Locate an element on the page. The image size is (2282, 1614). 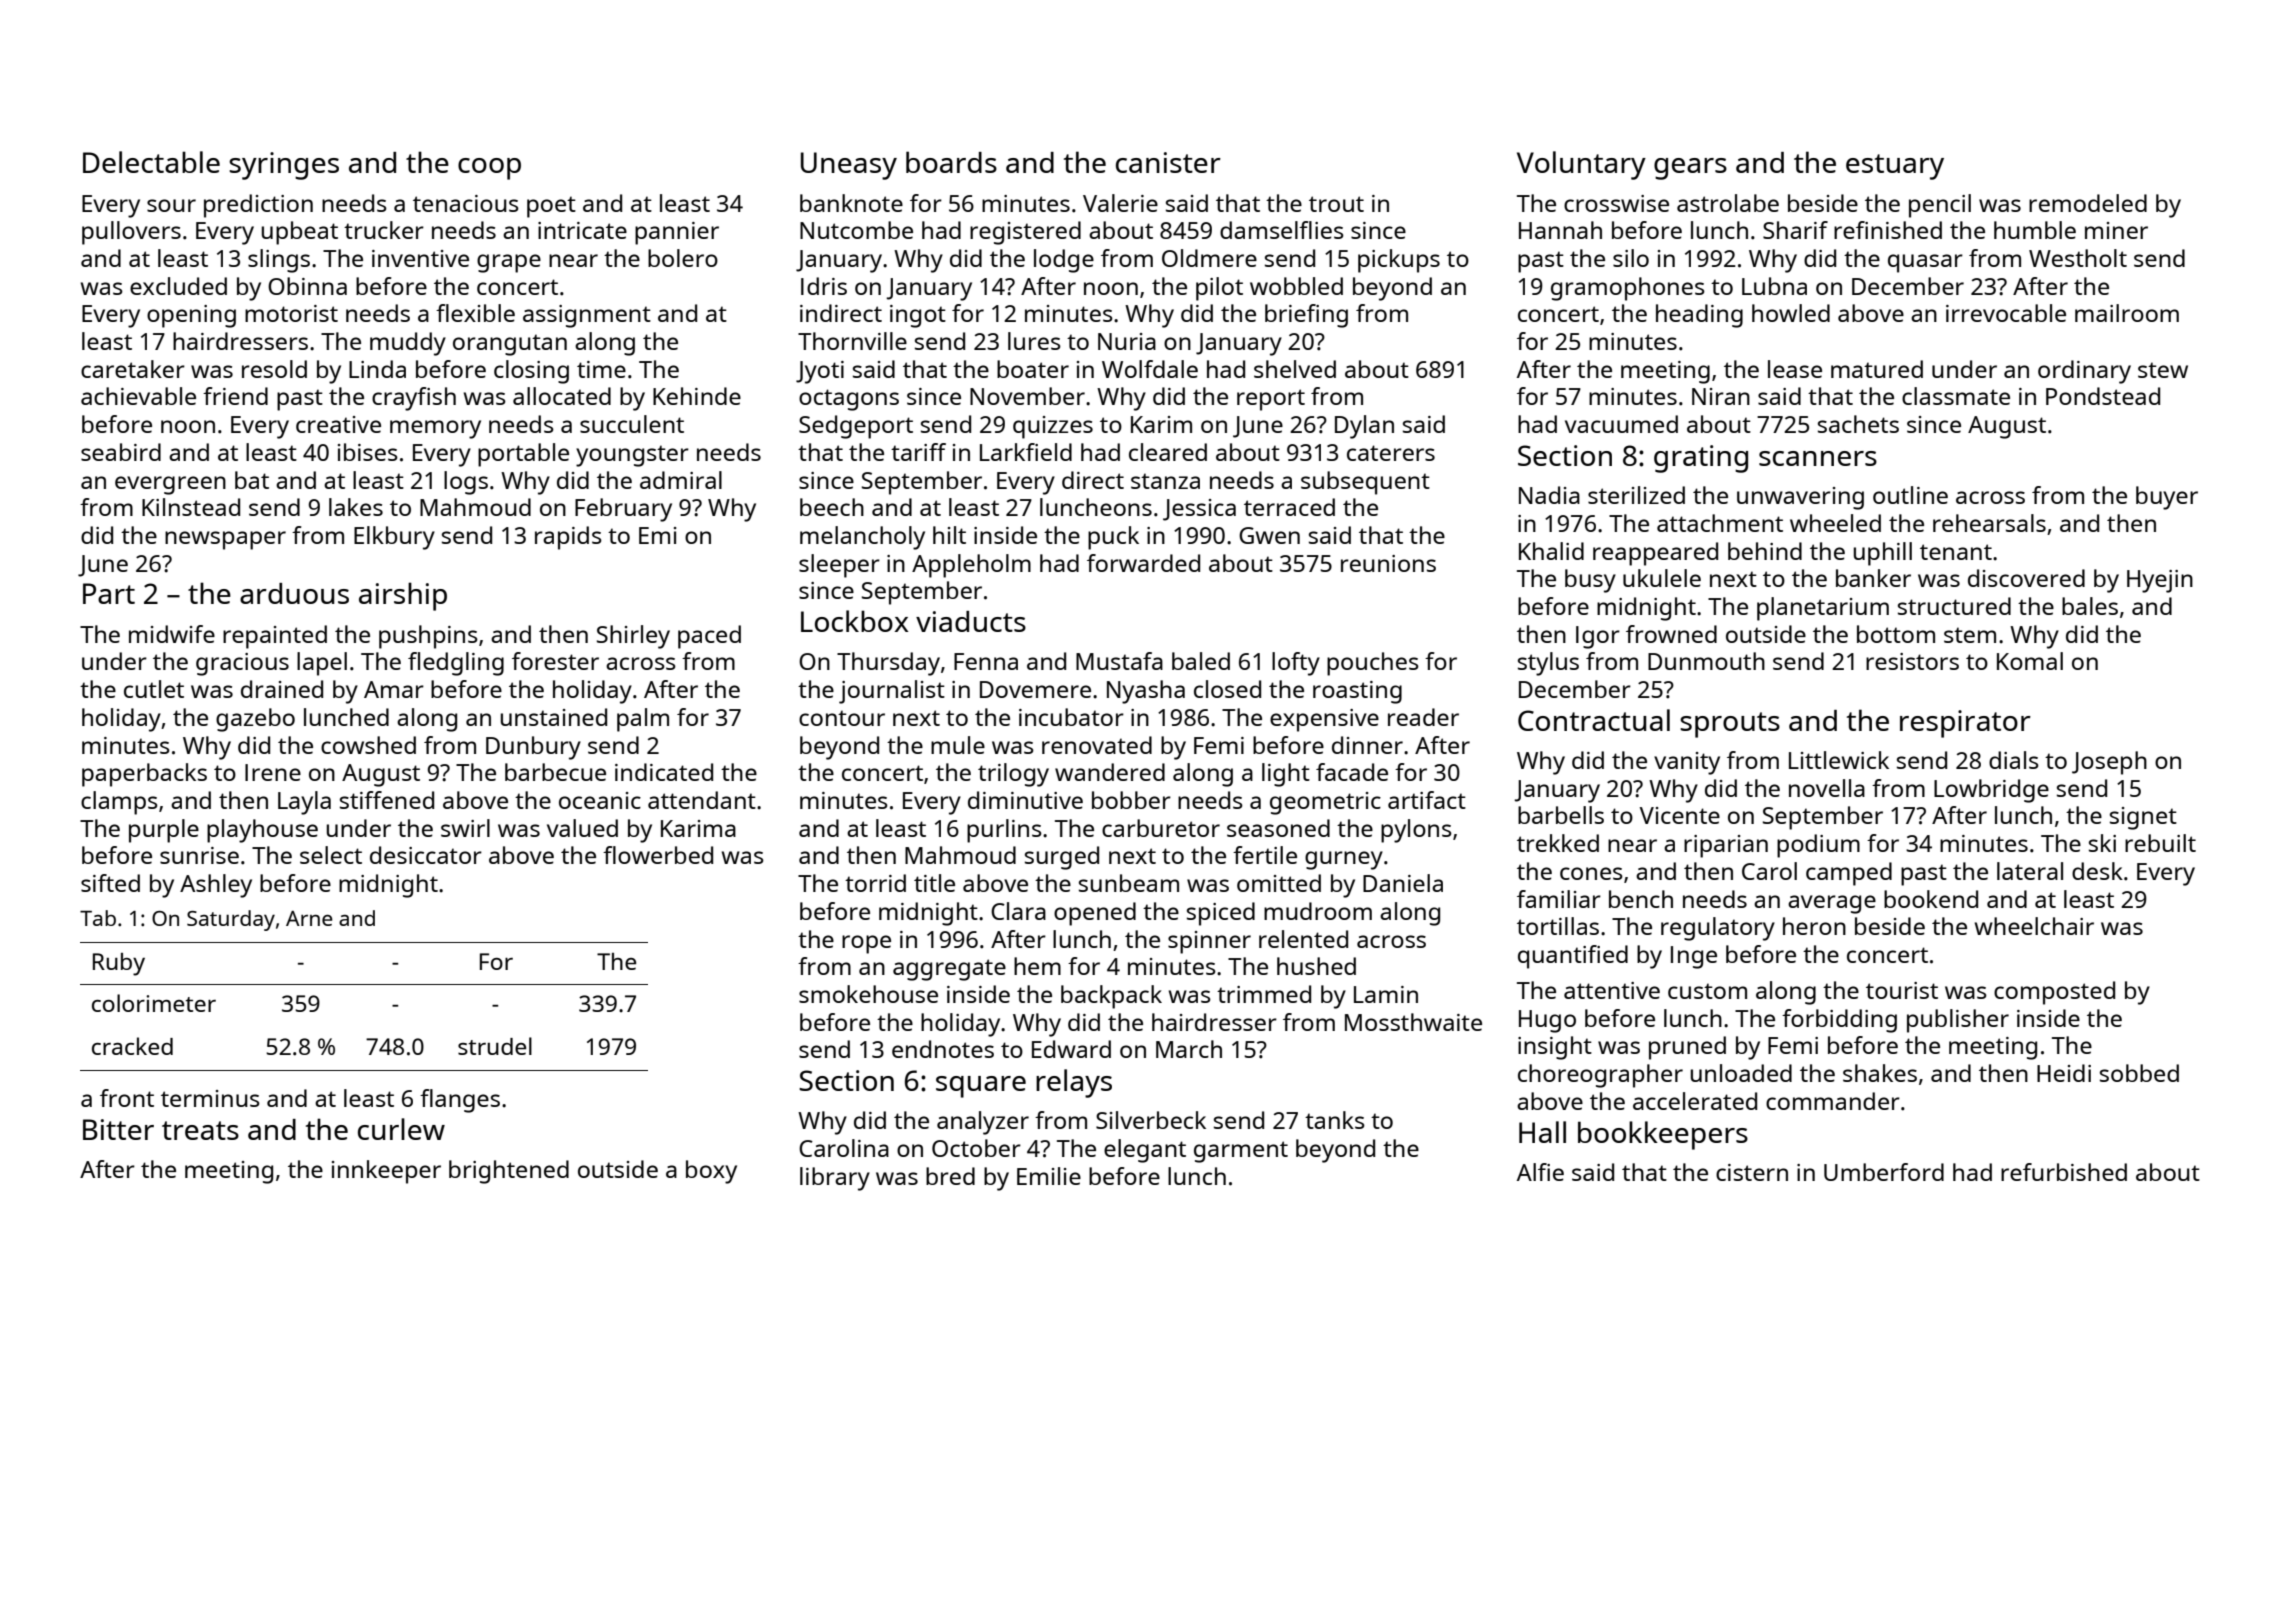
sobbed is located at coordinates (2139, 1073).
